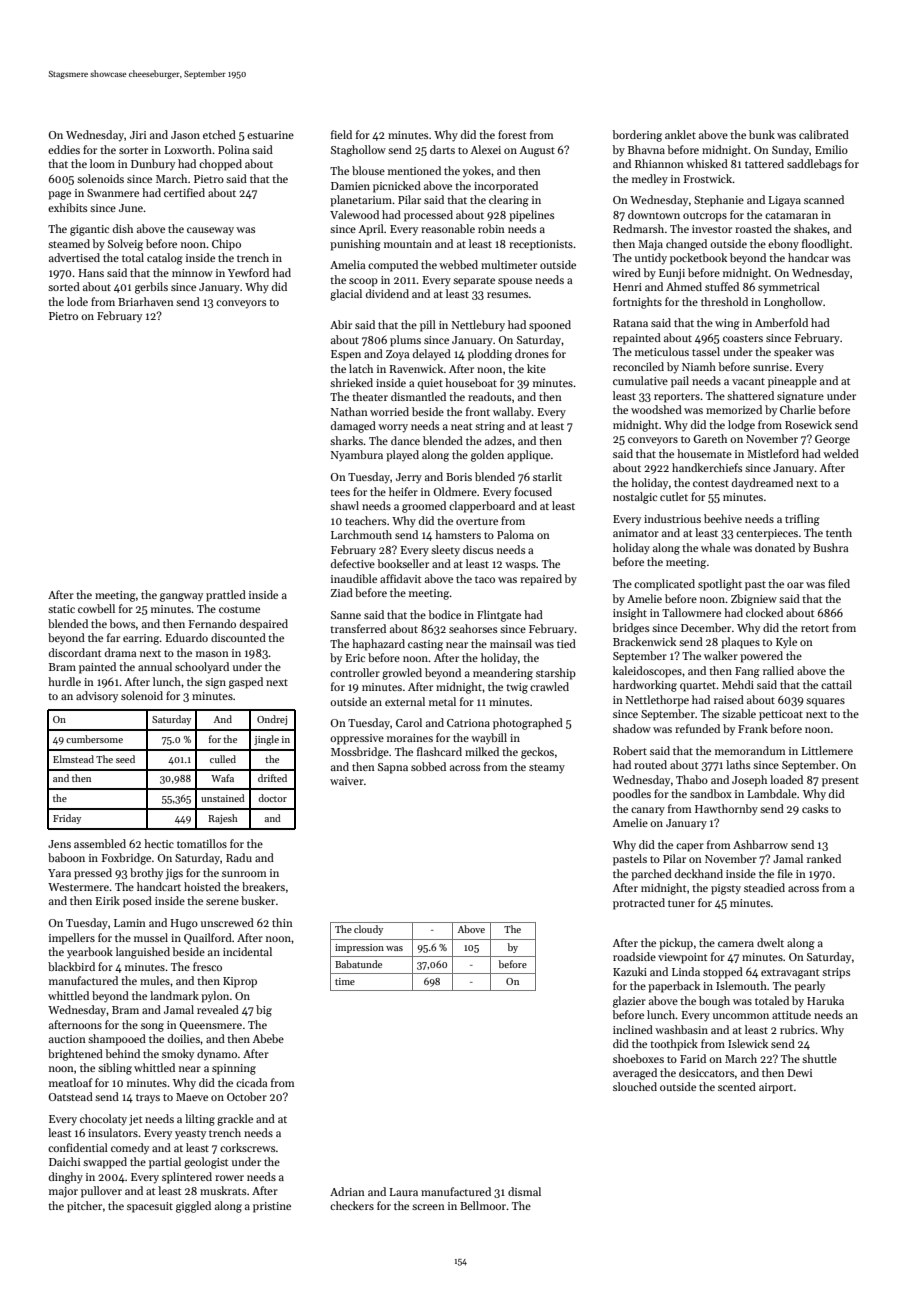 This screenshot has width=908, height=1316. What do you see at coordinates (712, 229) in the screenshot?
I see `investor` at bounding box center [712, 229].
